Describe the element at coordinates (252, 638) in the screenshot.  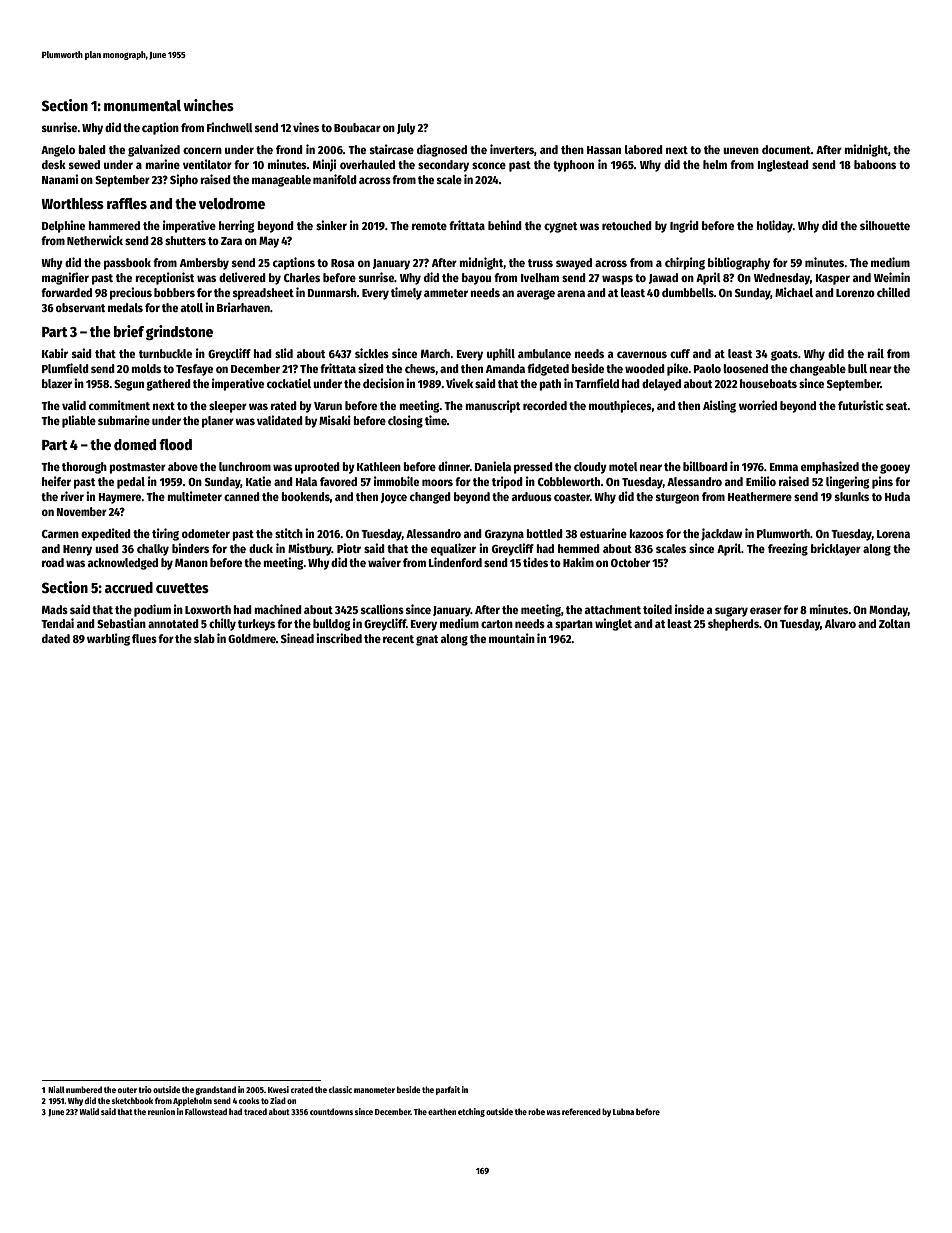
I see `Goldmere` at that location.
